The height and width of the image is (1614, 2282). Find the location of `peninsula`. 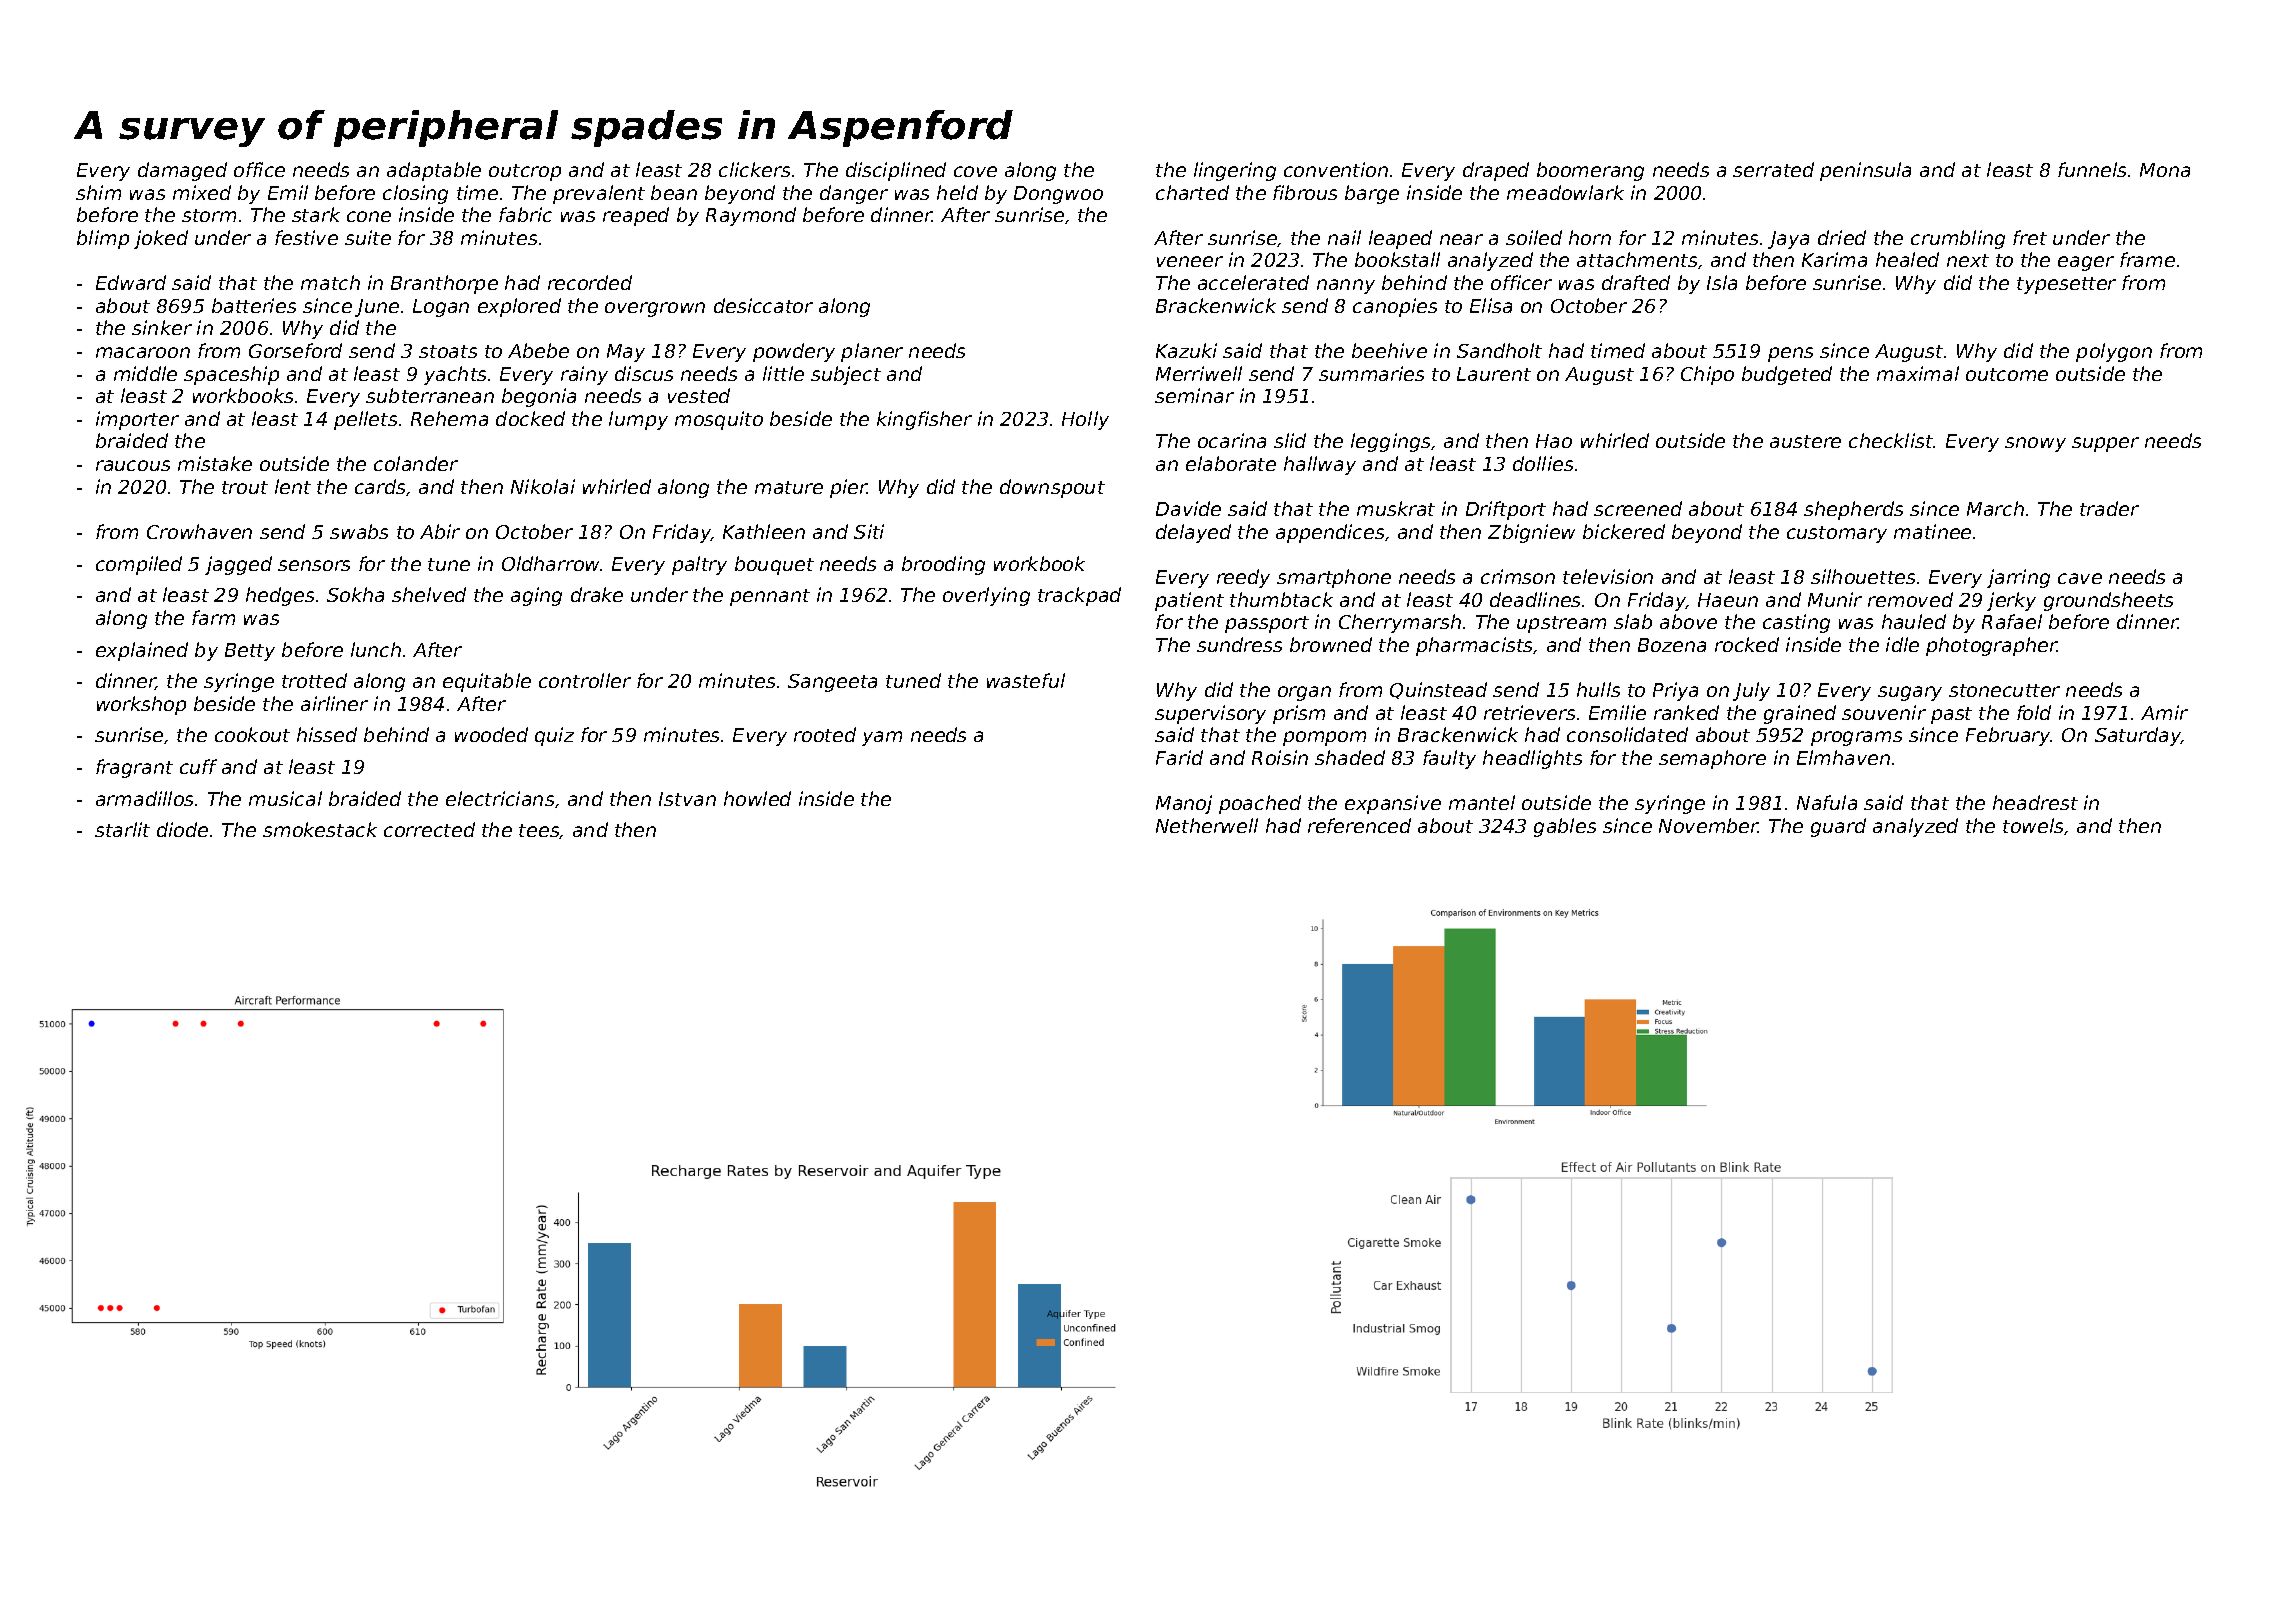

peninsula is located at coordinates (1865, 171).
